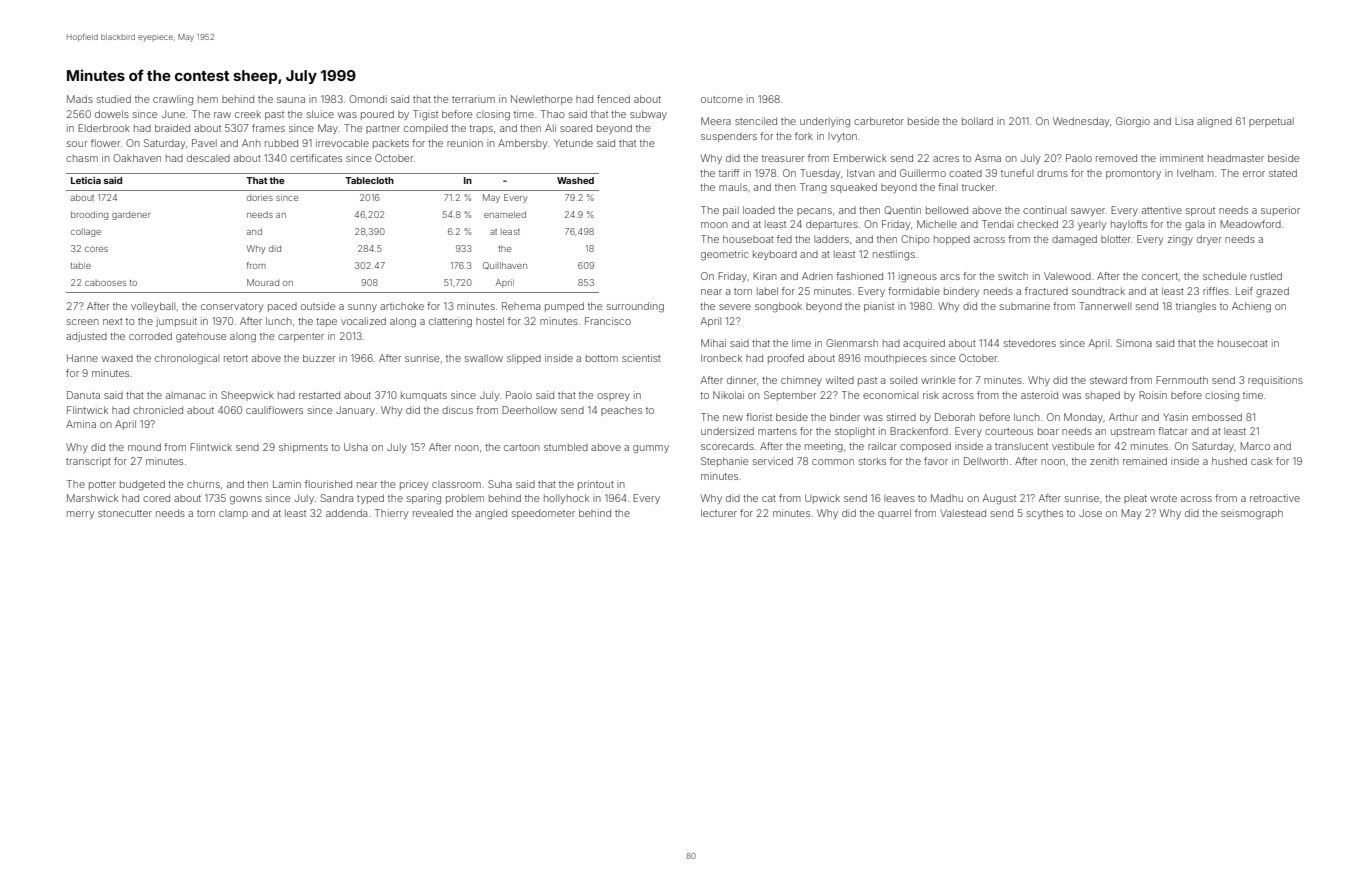 Image resolution: width=1372 pixels, height=887 pixels. I want to click on speedometer, so click(543, 514).
